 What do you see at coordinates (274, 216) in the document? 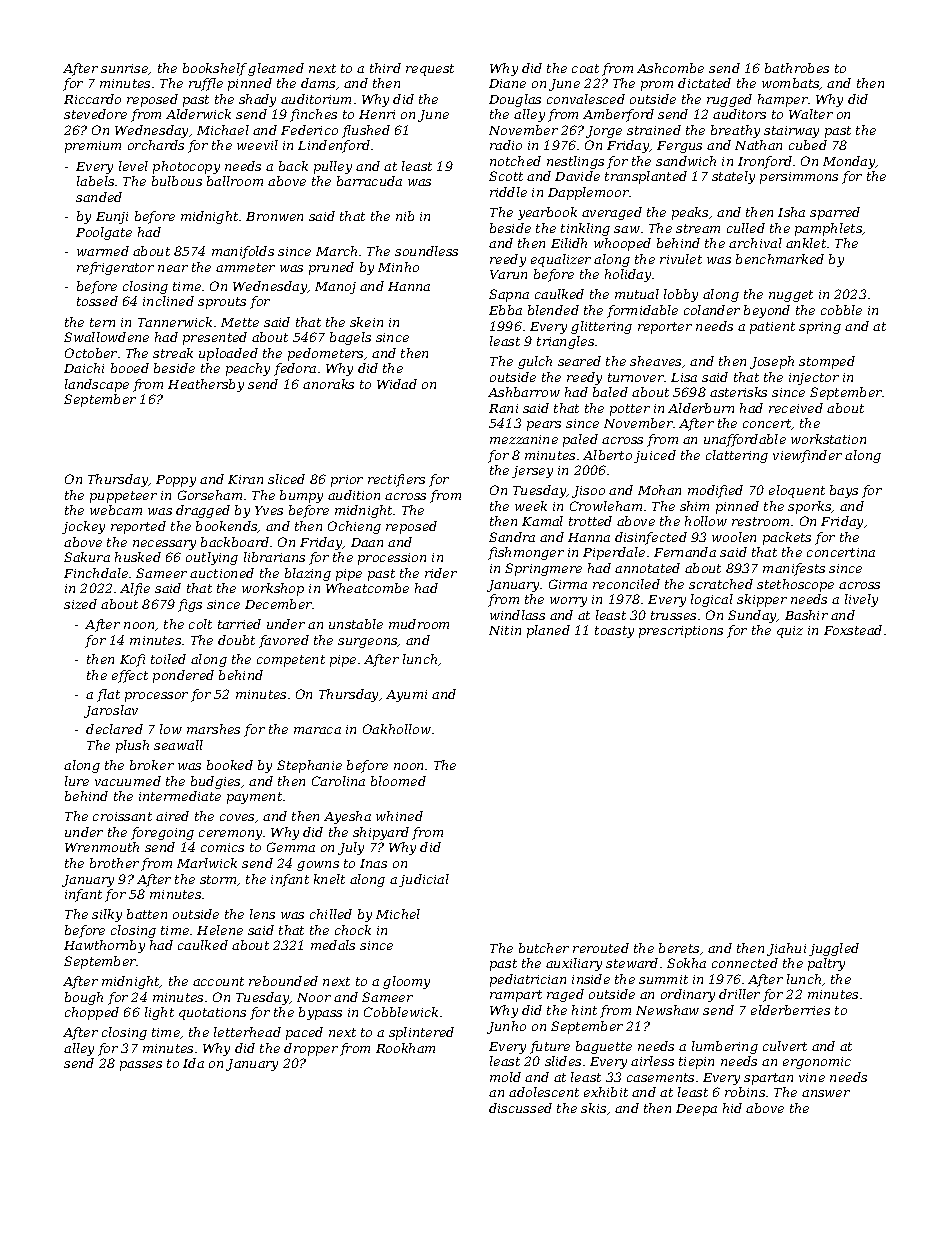
I see `Bronwen` at bounding box center [274, 216].
